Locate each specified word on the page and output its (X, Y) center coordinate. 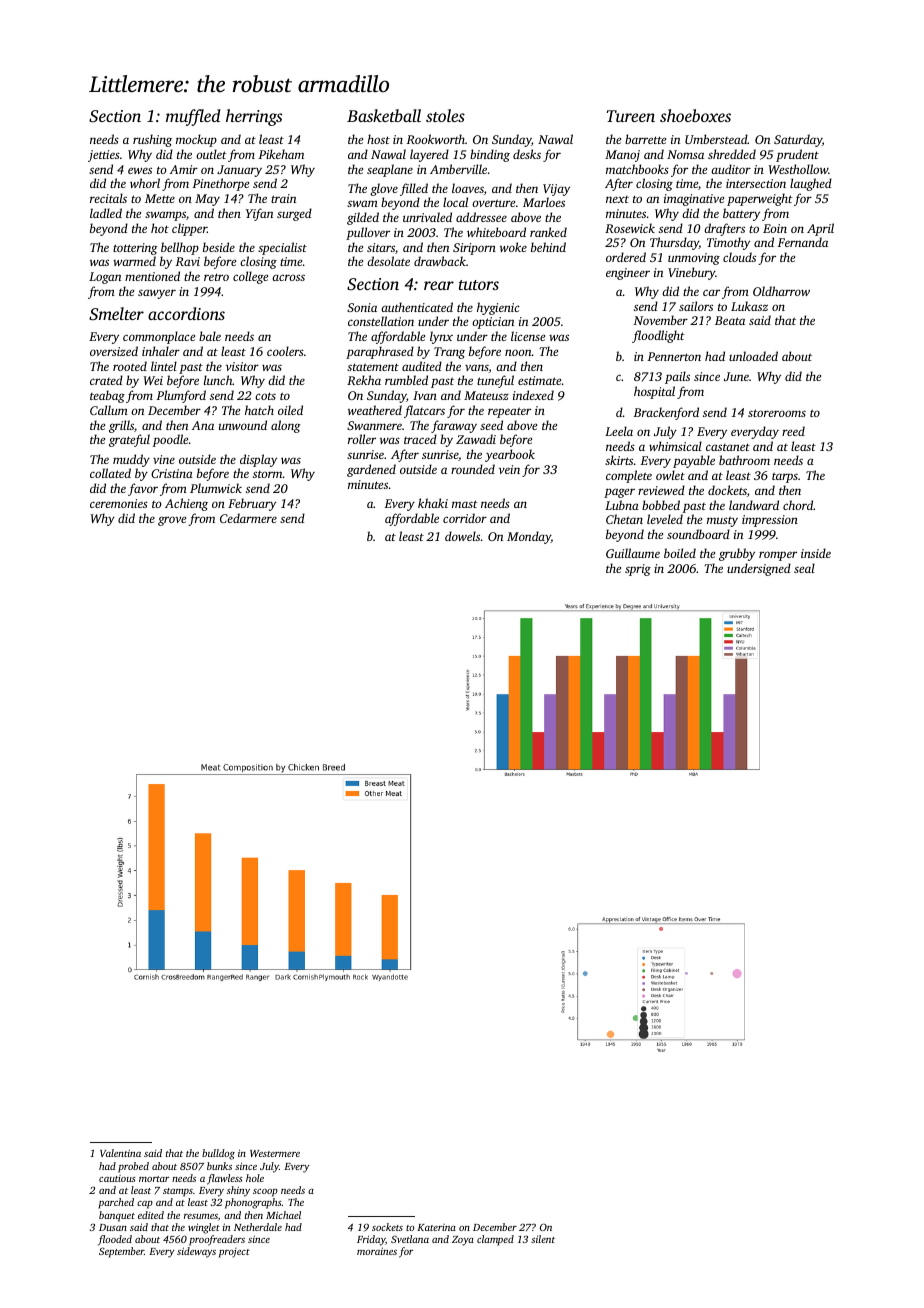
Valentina (120, 1153)
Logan (105, 278)
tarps (785, 477)
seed (491, 425)
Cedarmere (248, 518)
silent (543, 1239)
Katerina (436, 1227)
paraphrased (380, 352)
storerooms (777, 413)
